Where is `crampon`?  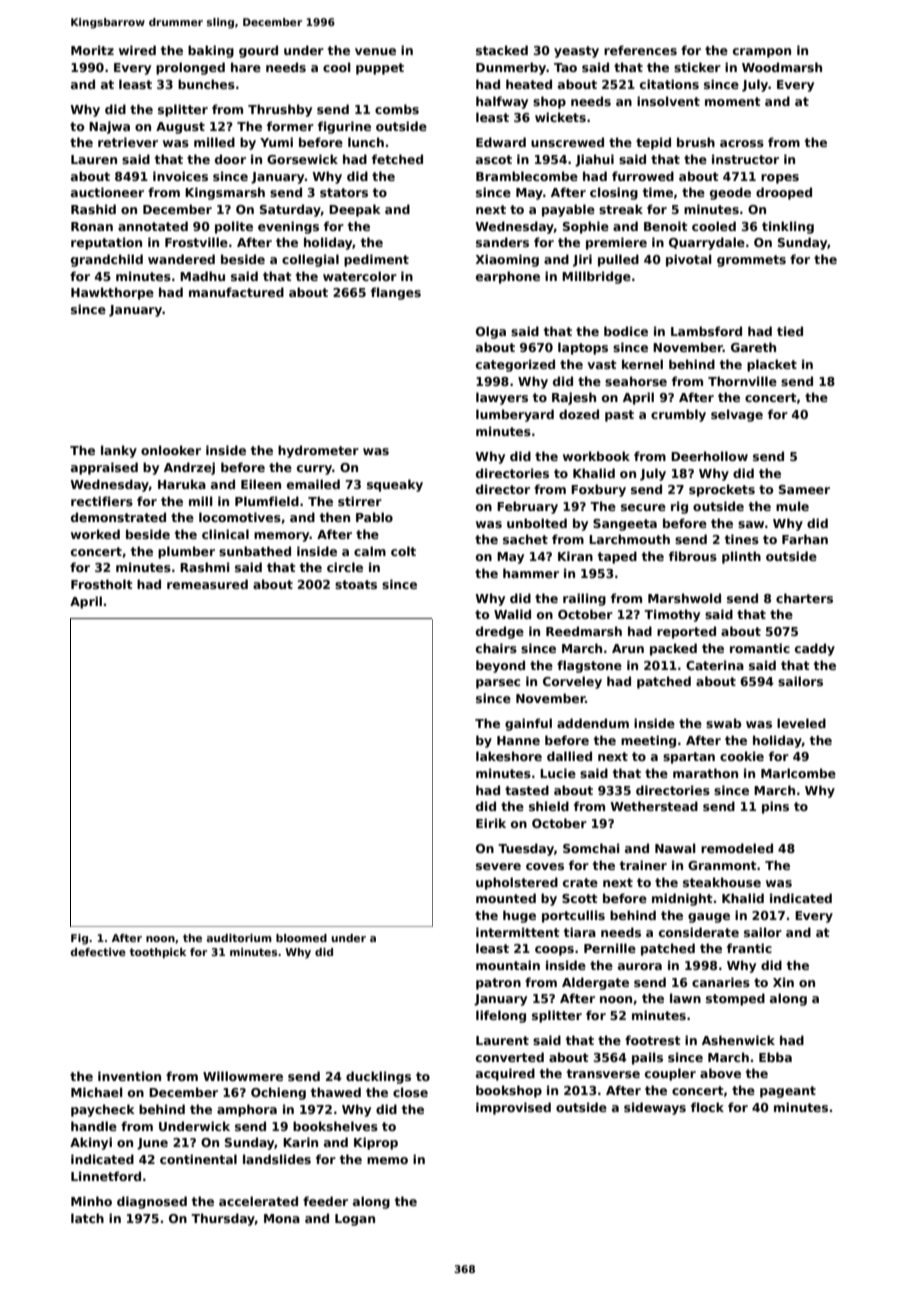 crampon is located at coordinates (762, 53).
